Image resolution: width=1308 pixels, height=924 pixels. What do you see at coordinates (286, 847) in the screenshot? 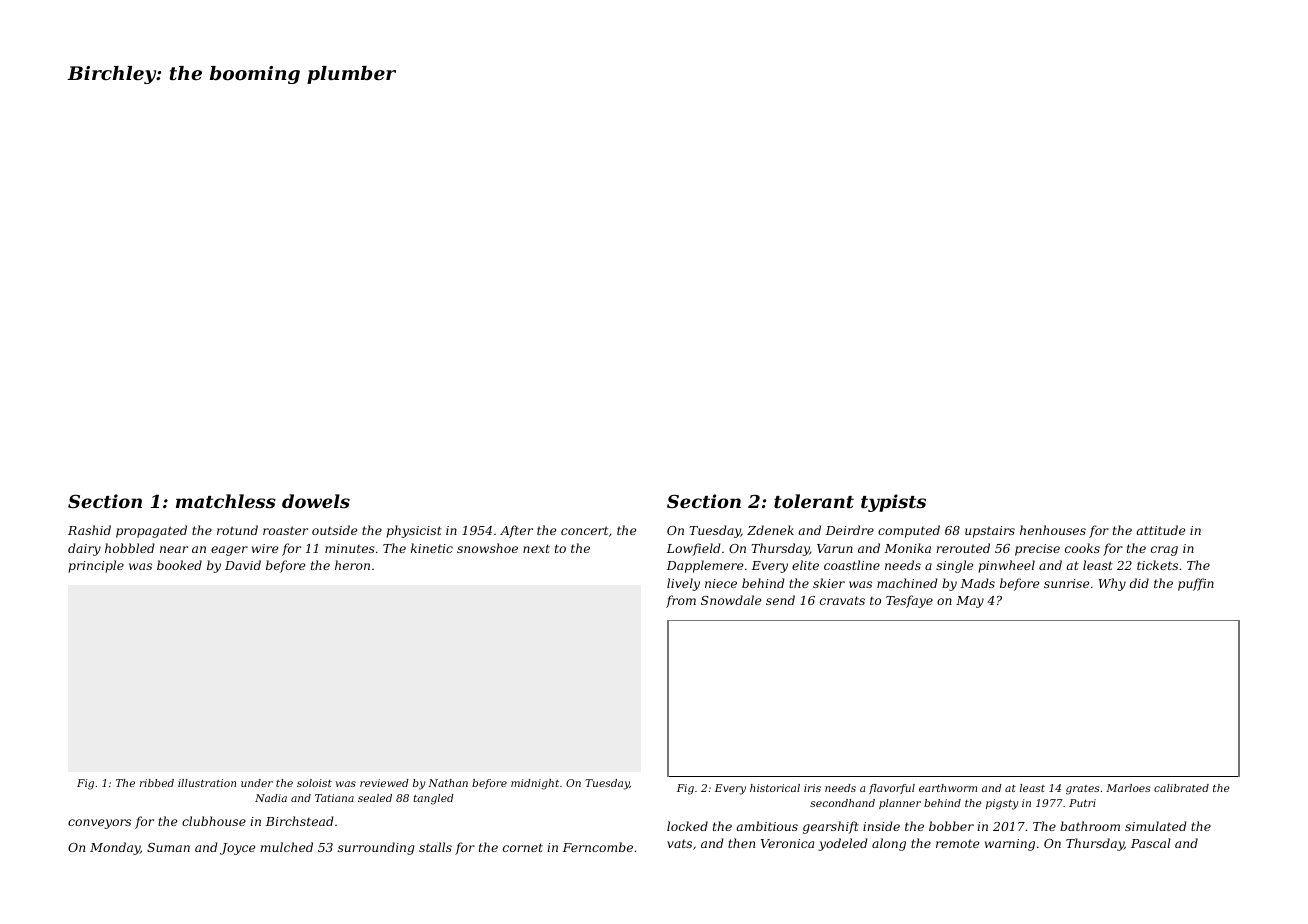
I see `mulched` at bounding box center [286, 847].
